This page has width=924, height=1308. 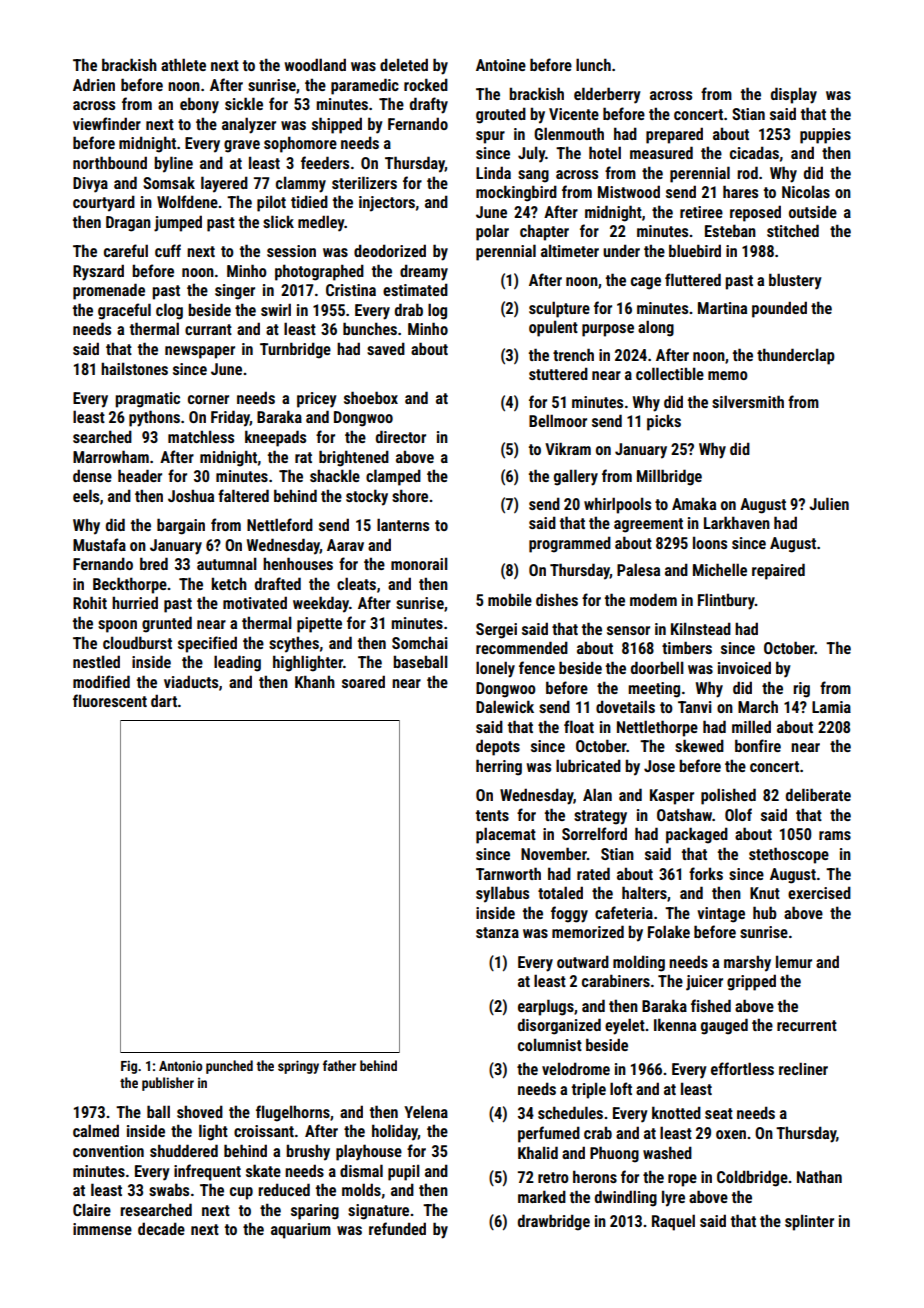 What do you see at coordinates (94, 84) in the page?
I see `Adrien` at bounding box center [94, 84].
